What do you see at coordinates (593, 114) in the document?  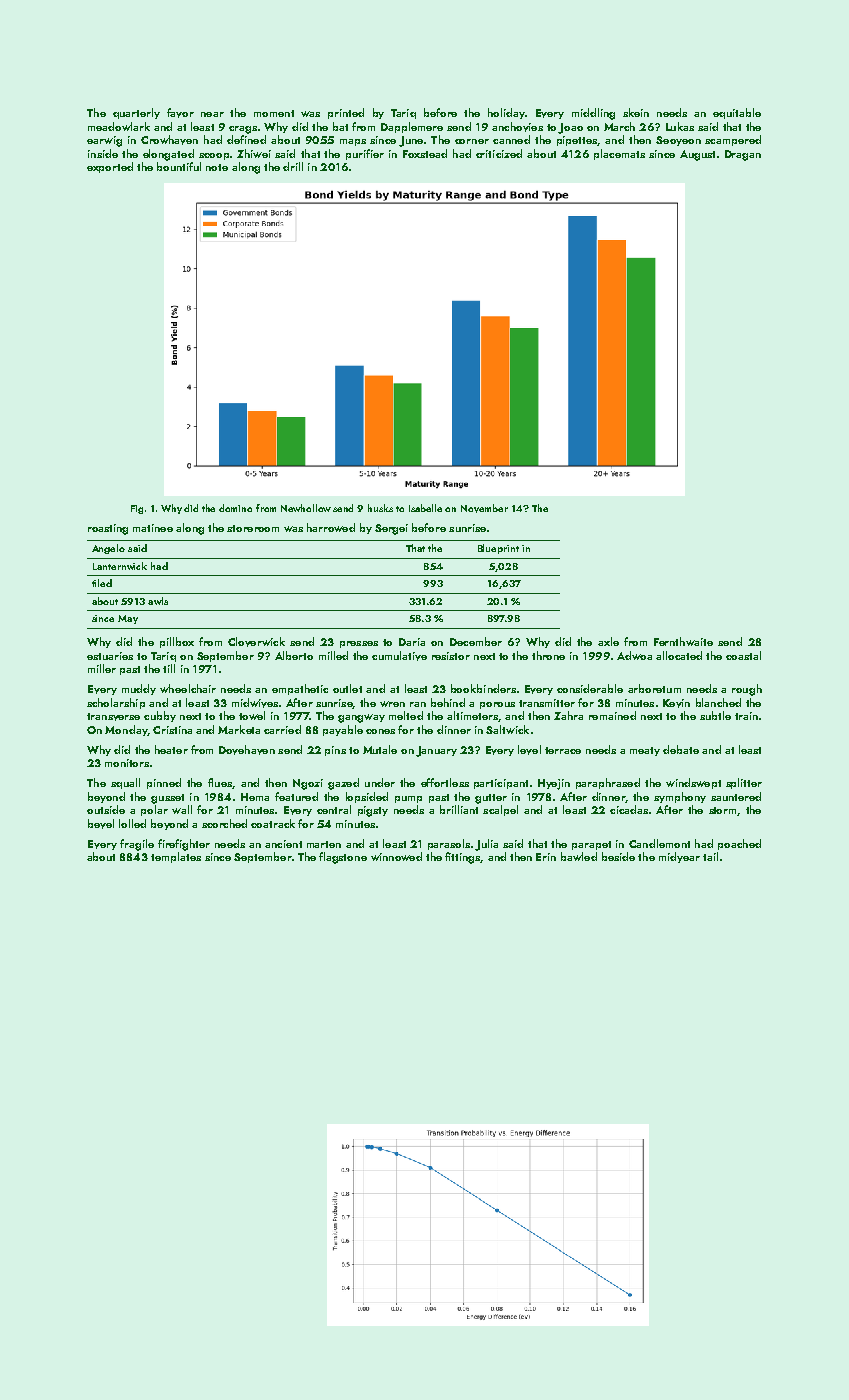 I see `middling` at bounding box center [593, 114].
